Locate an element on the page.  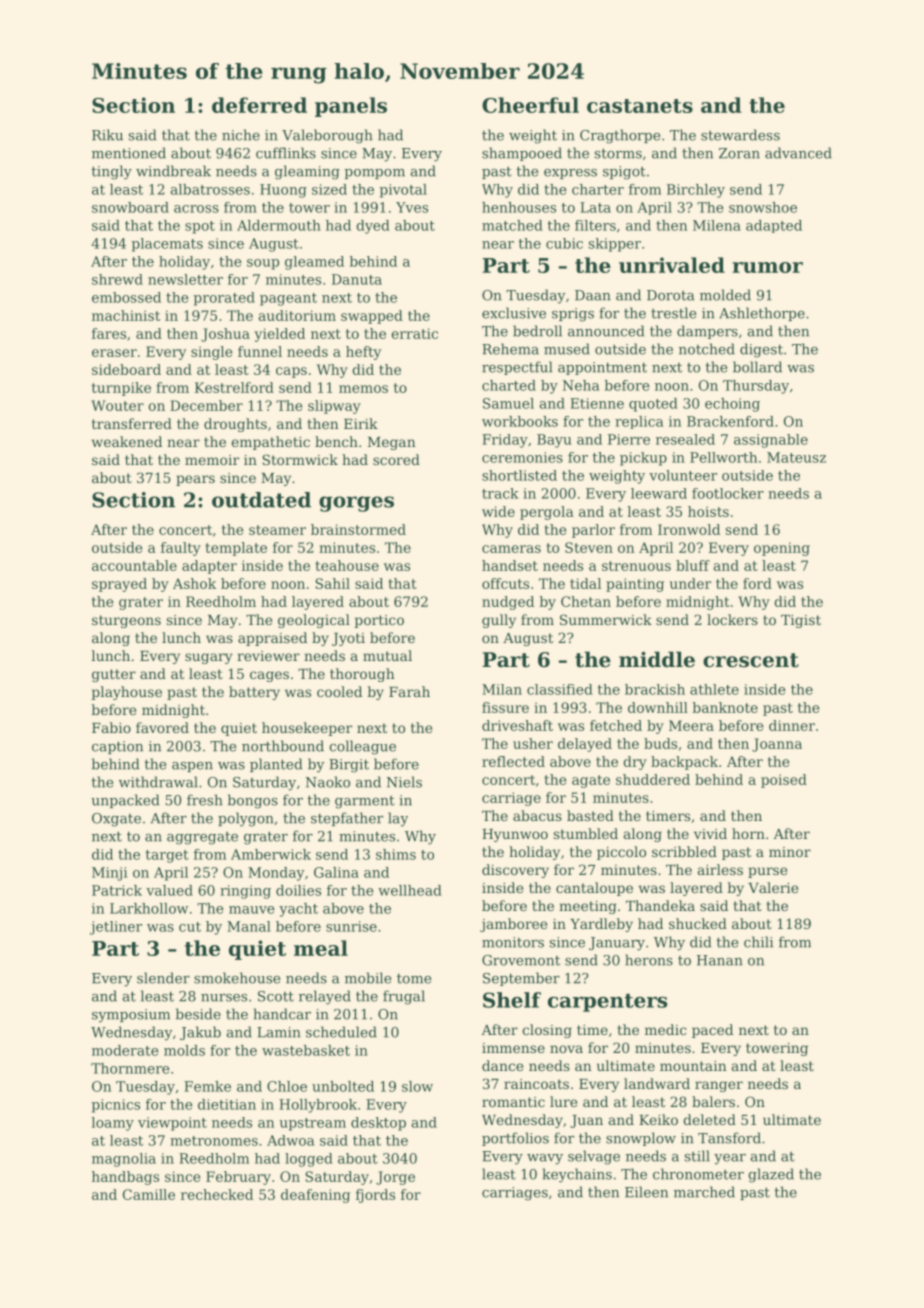
Yves is located at coordinates (412, 207).
